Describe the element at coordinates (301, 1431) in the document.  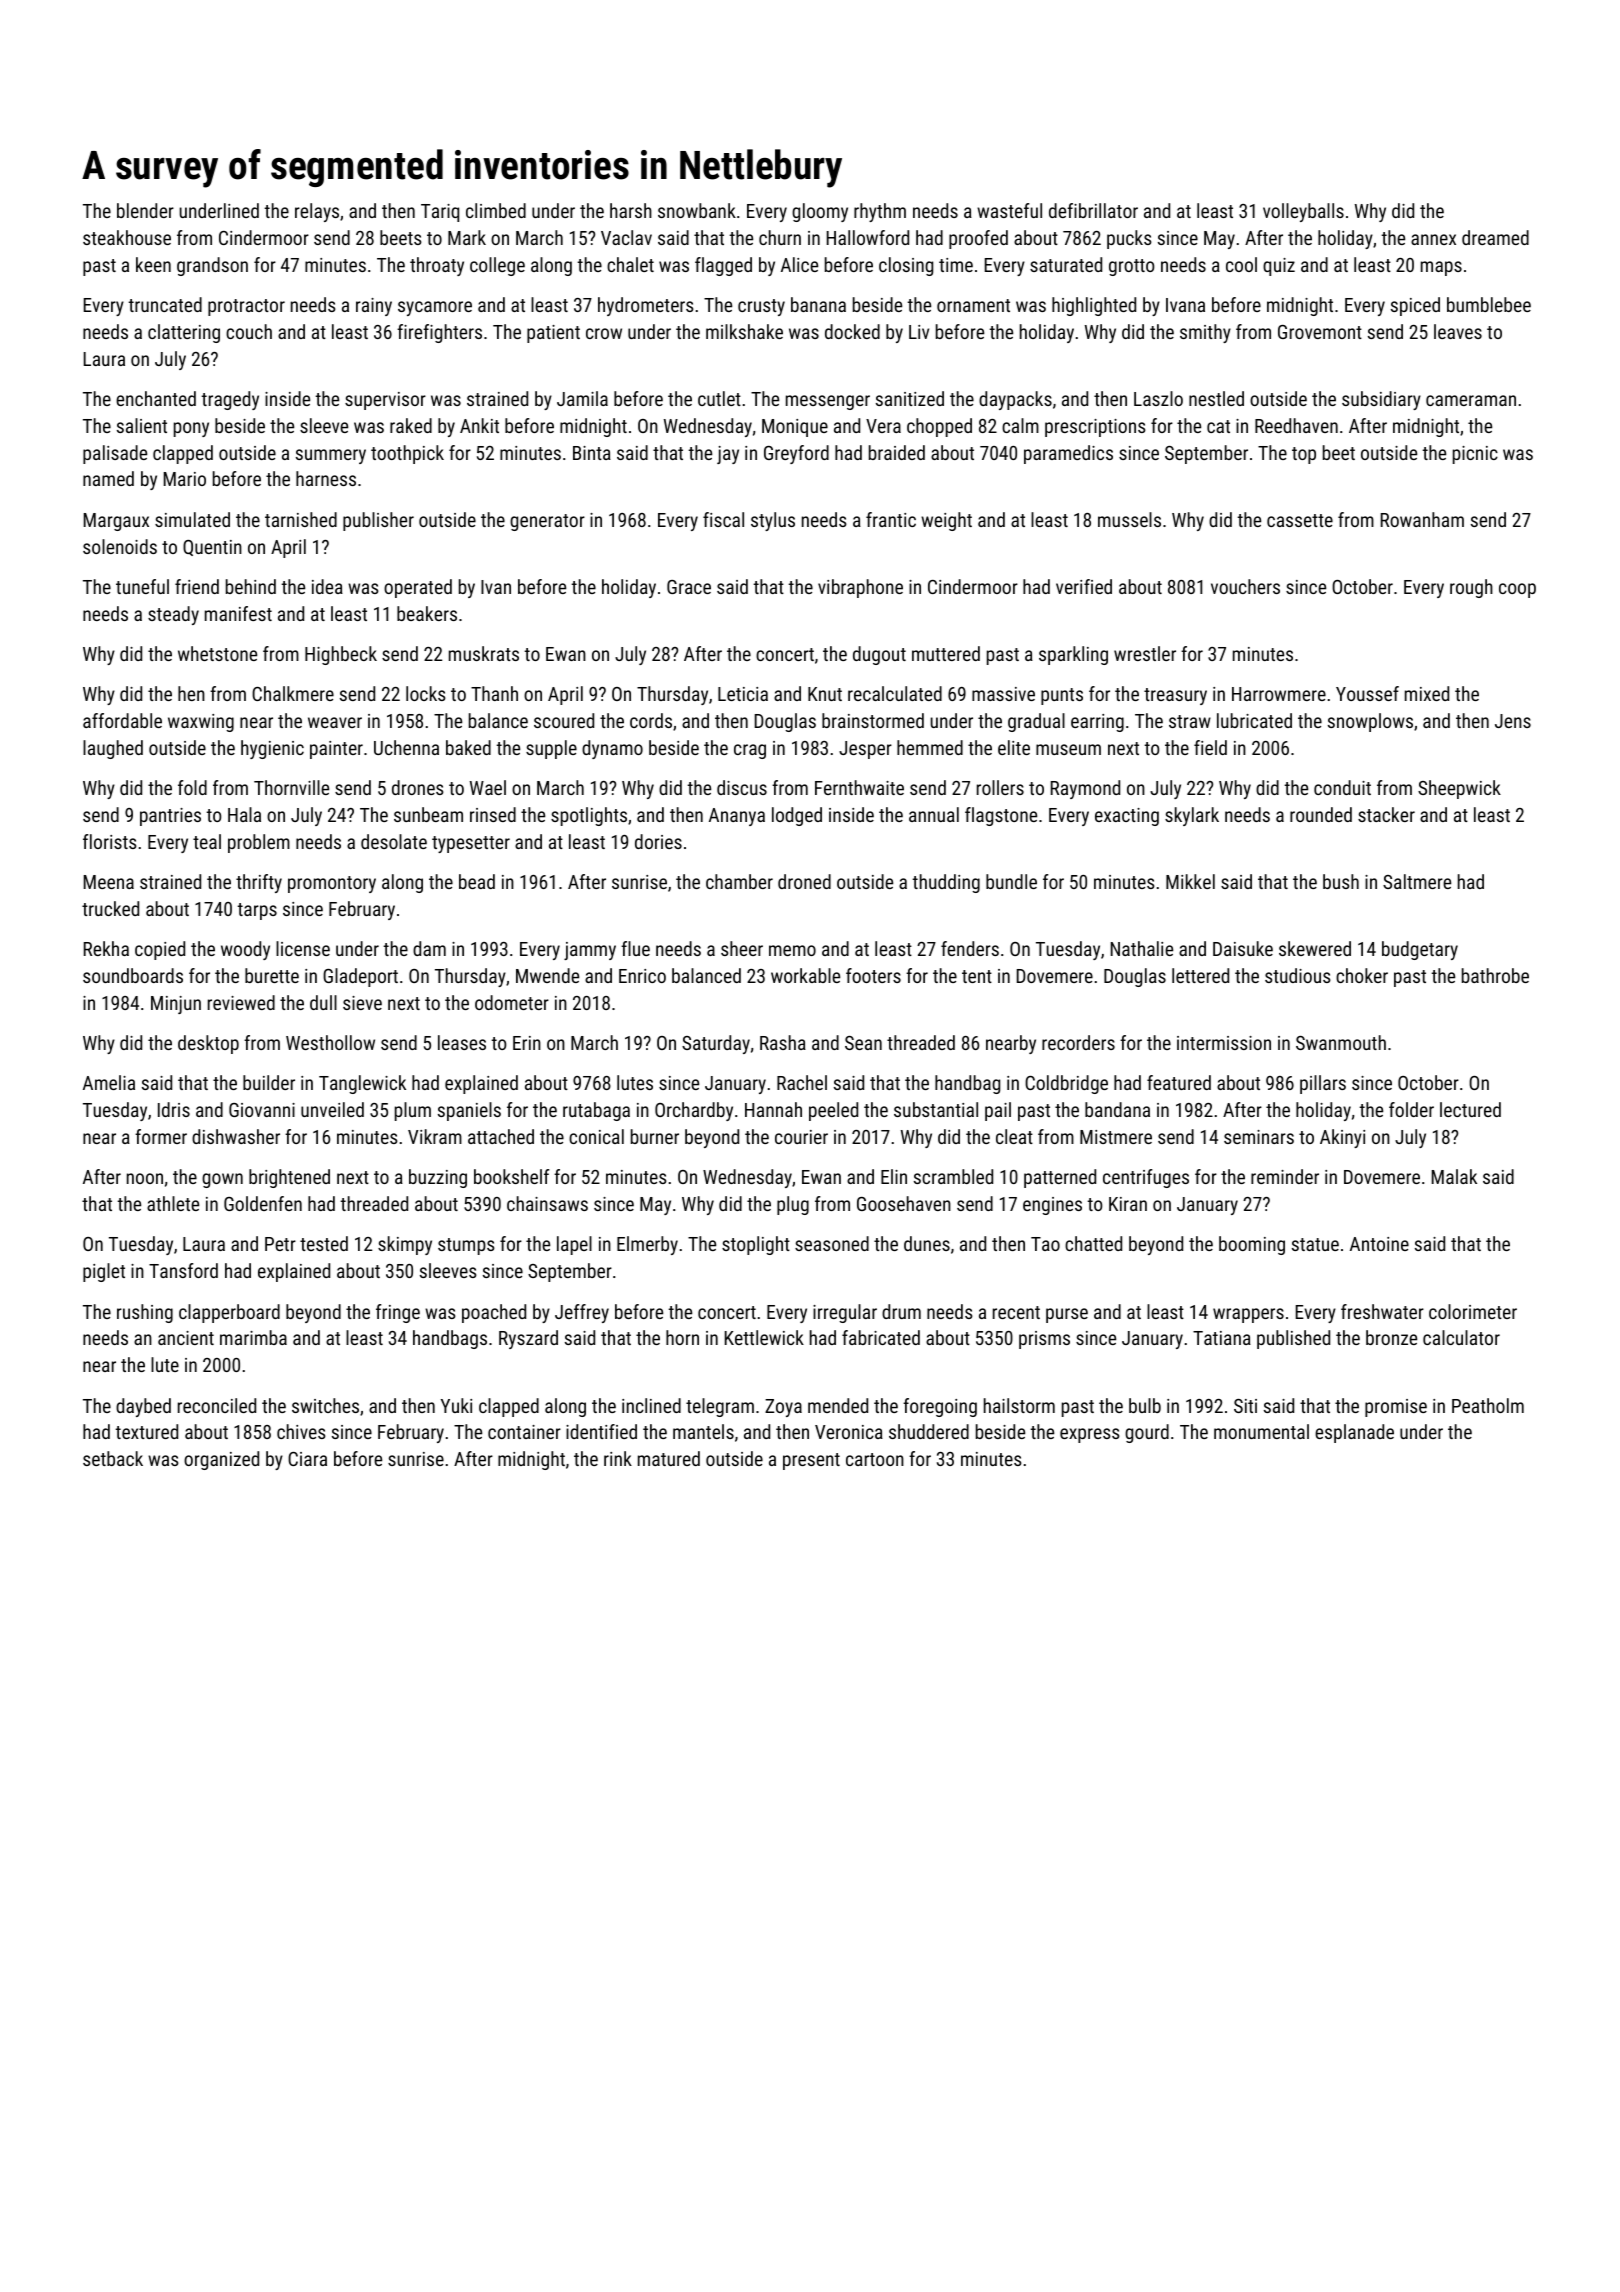
I see `chives` at that location.
